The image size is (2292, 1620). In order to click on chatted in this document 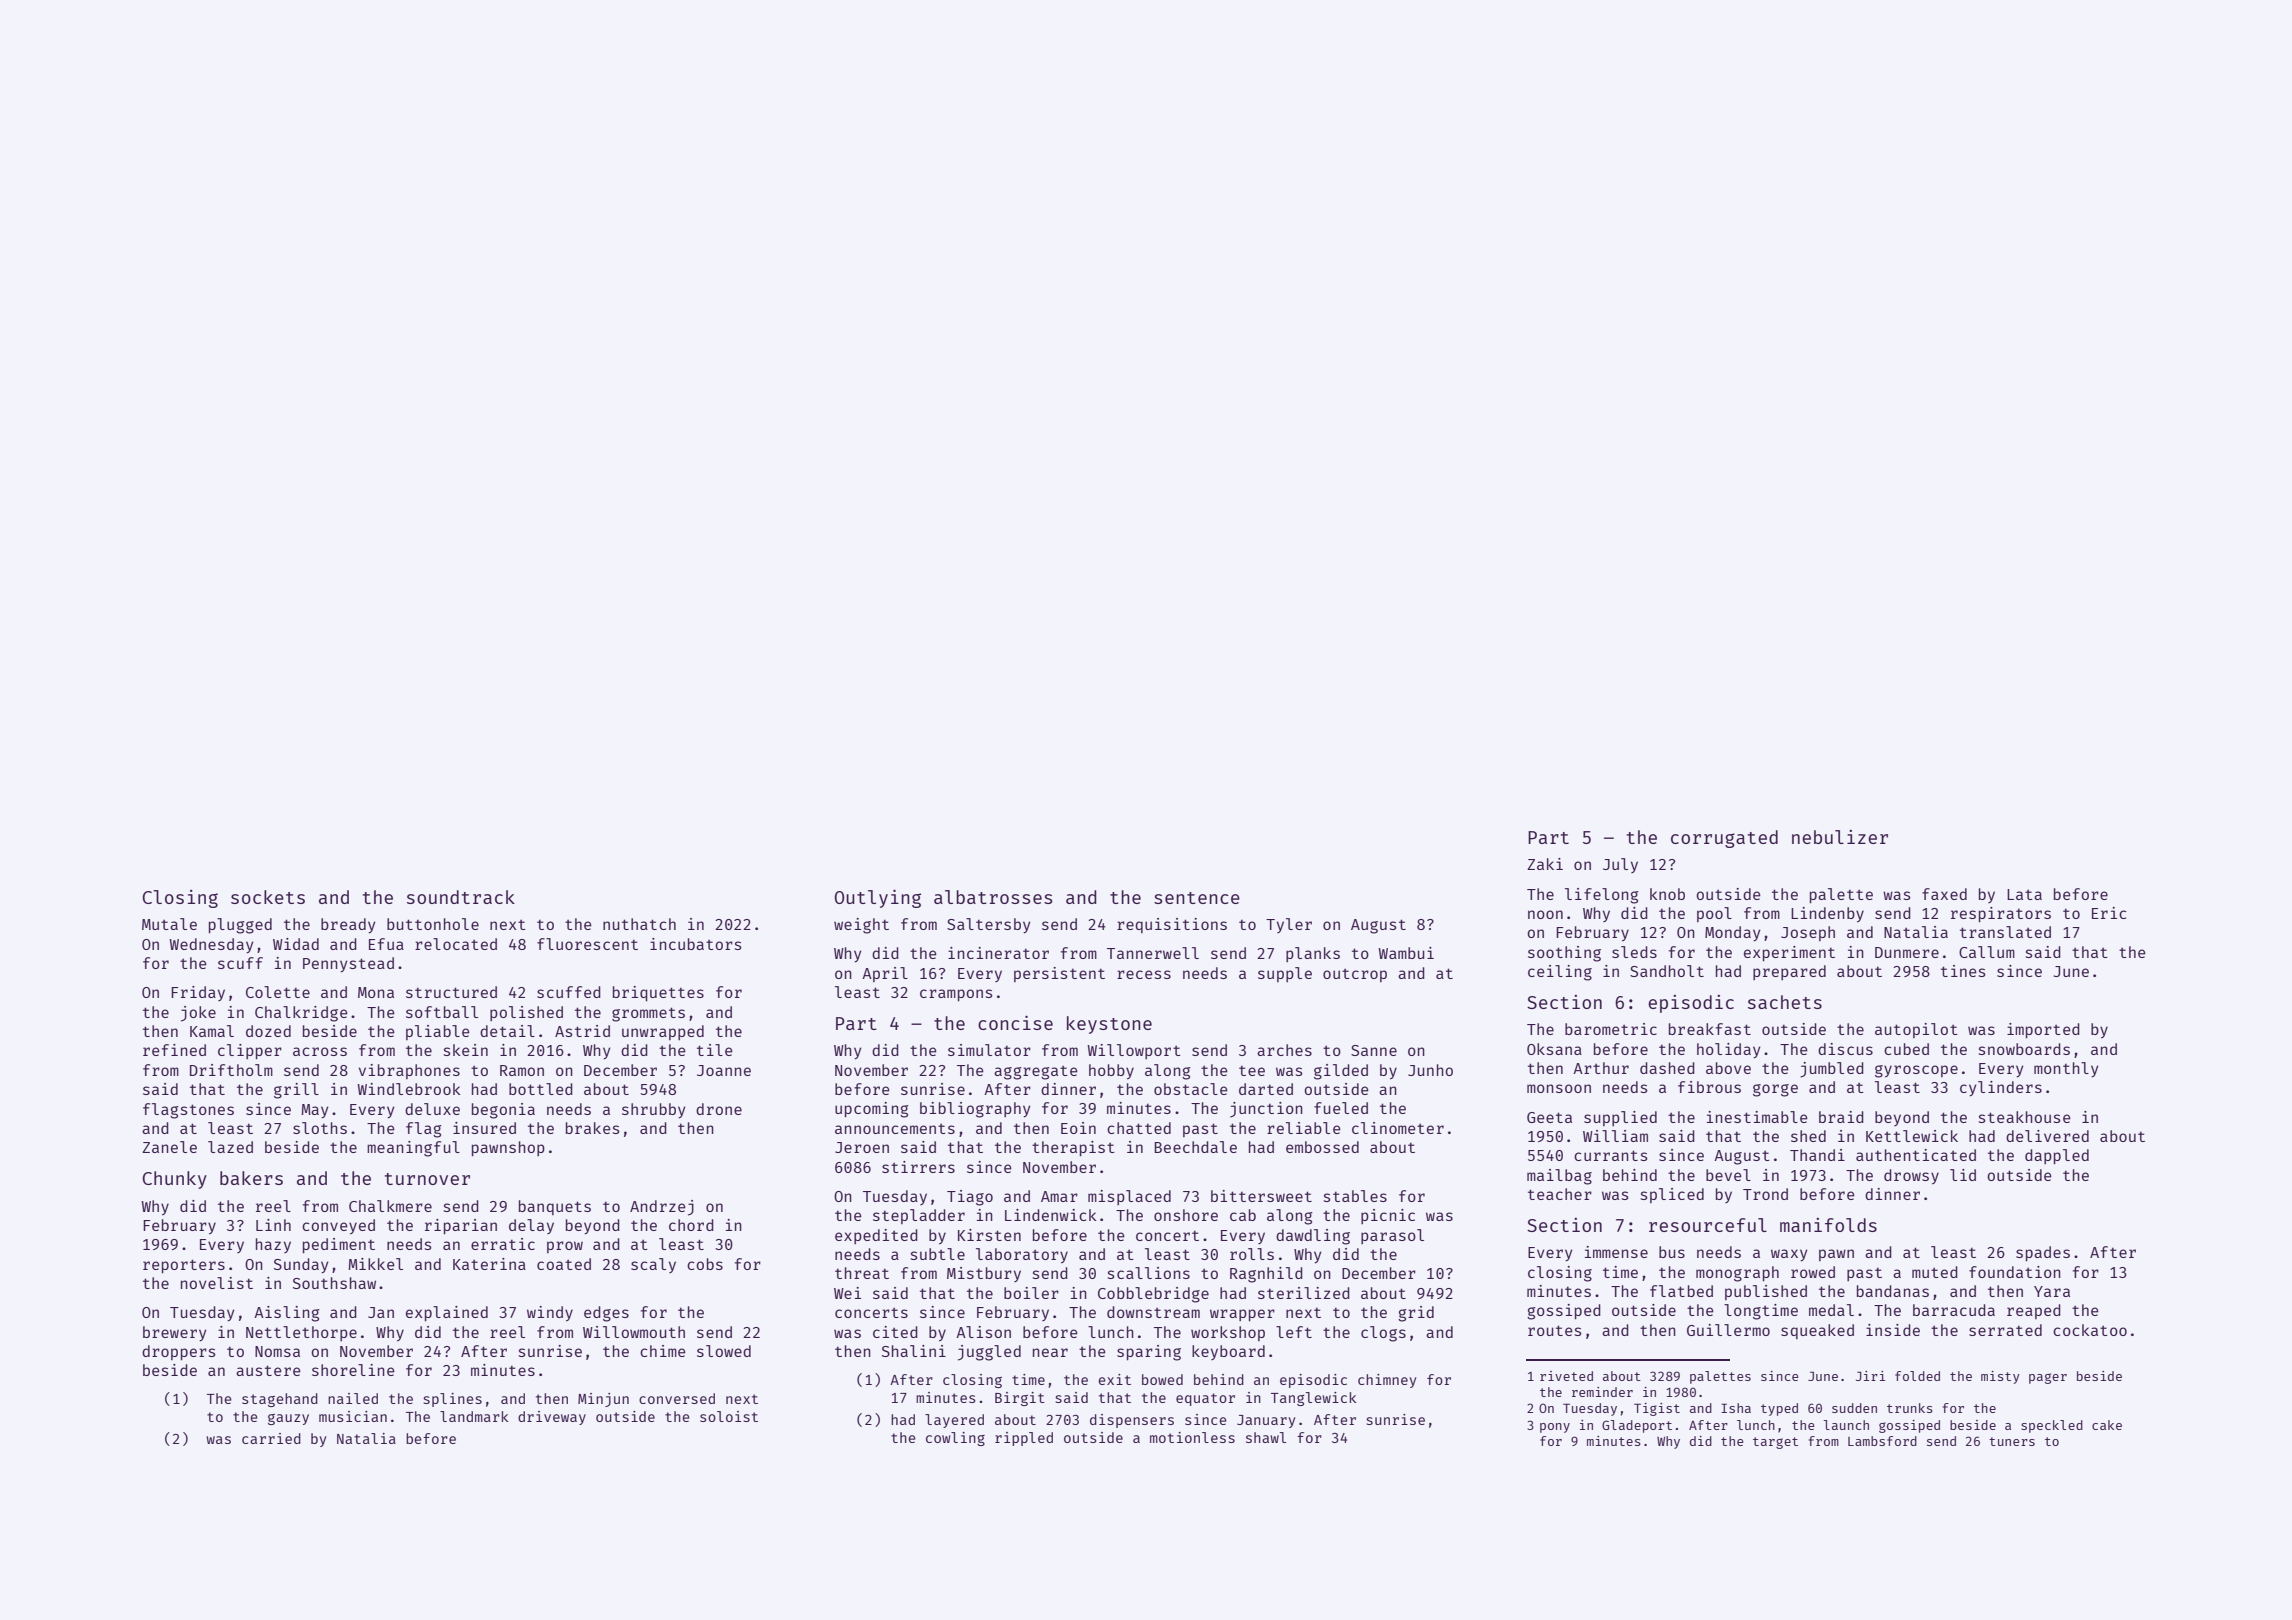, I will do `click(1139, 1128)`.
